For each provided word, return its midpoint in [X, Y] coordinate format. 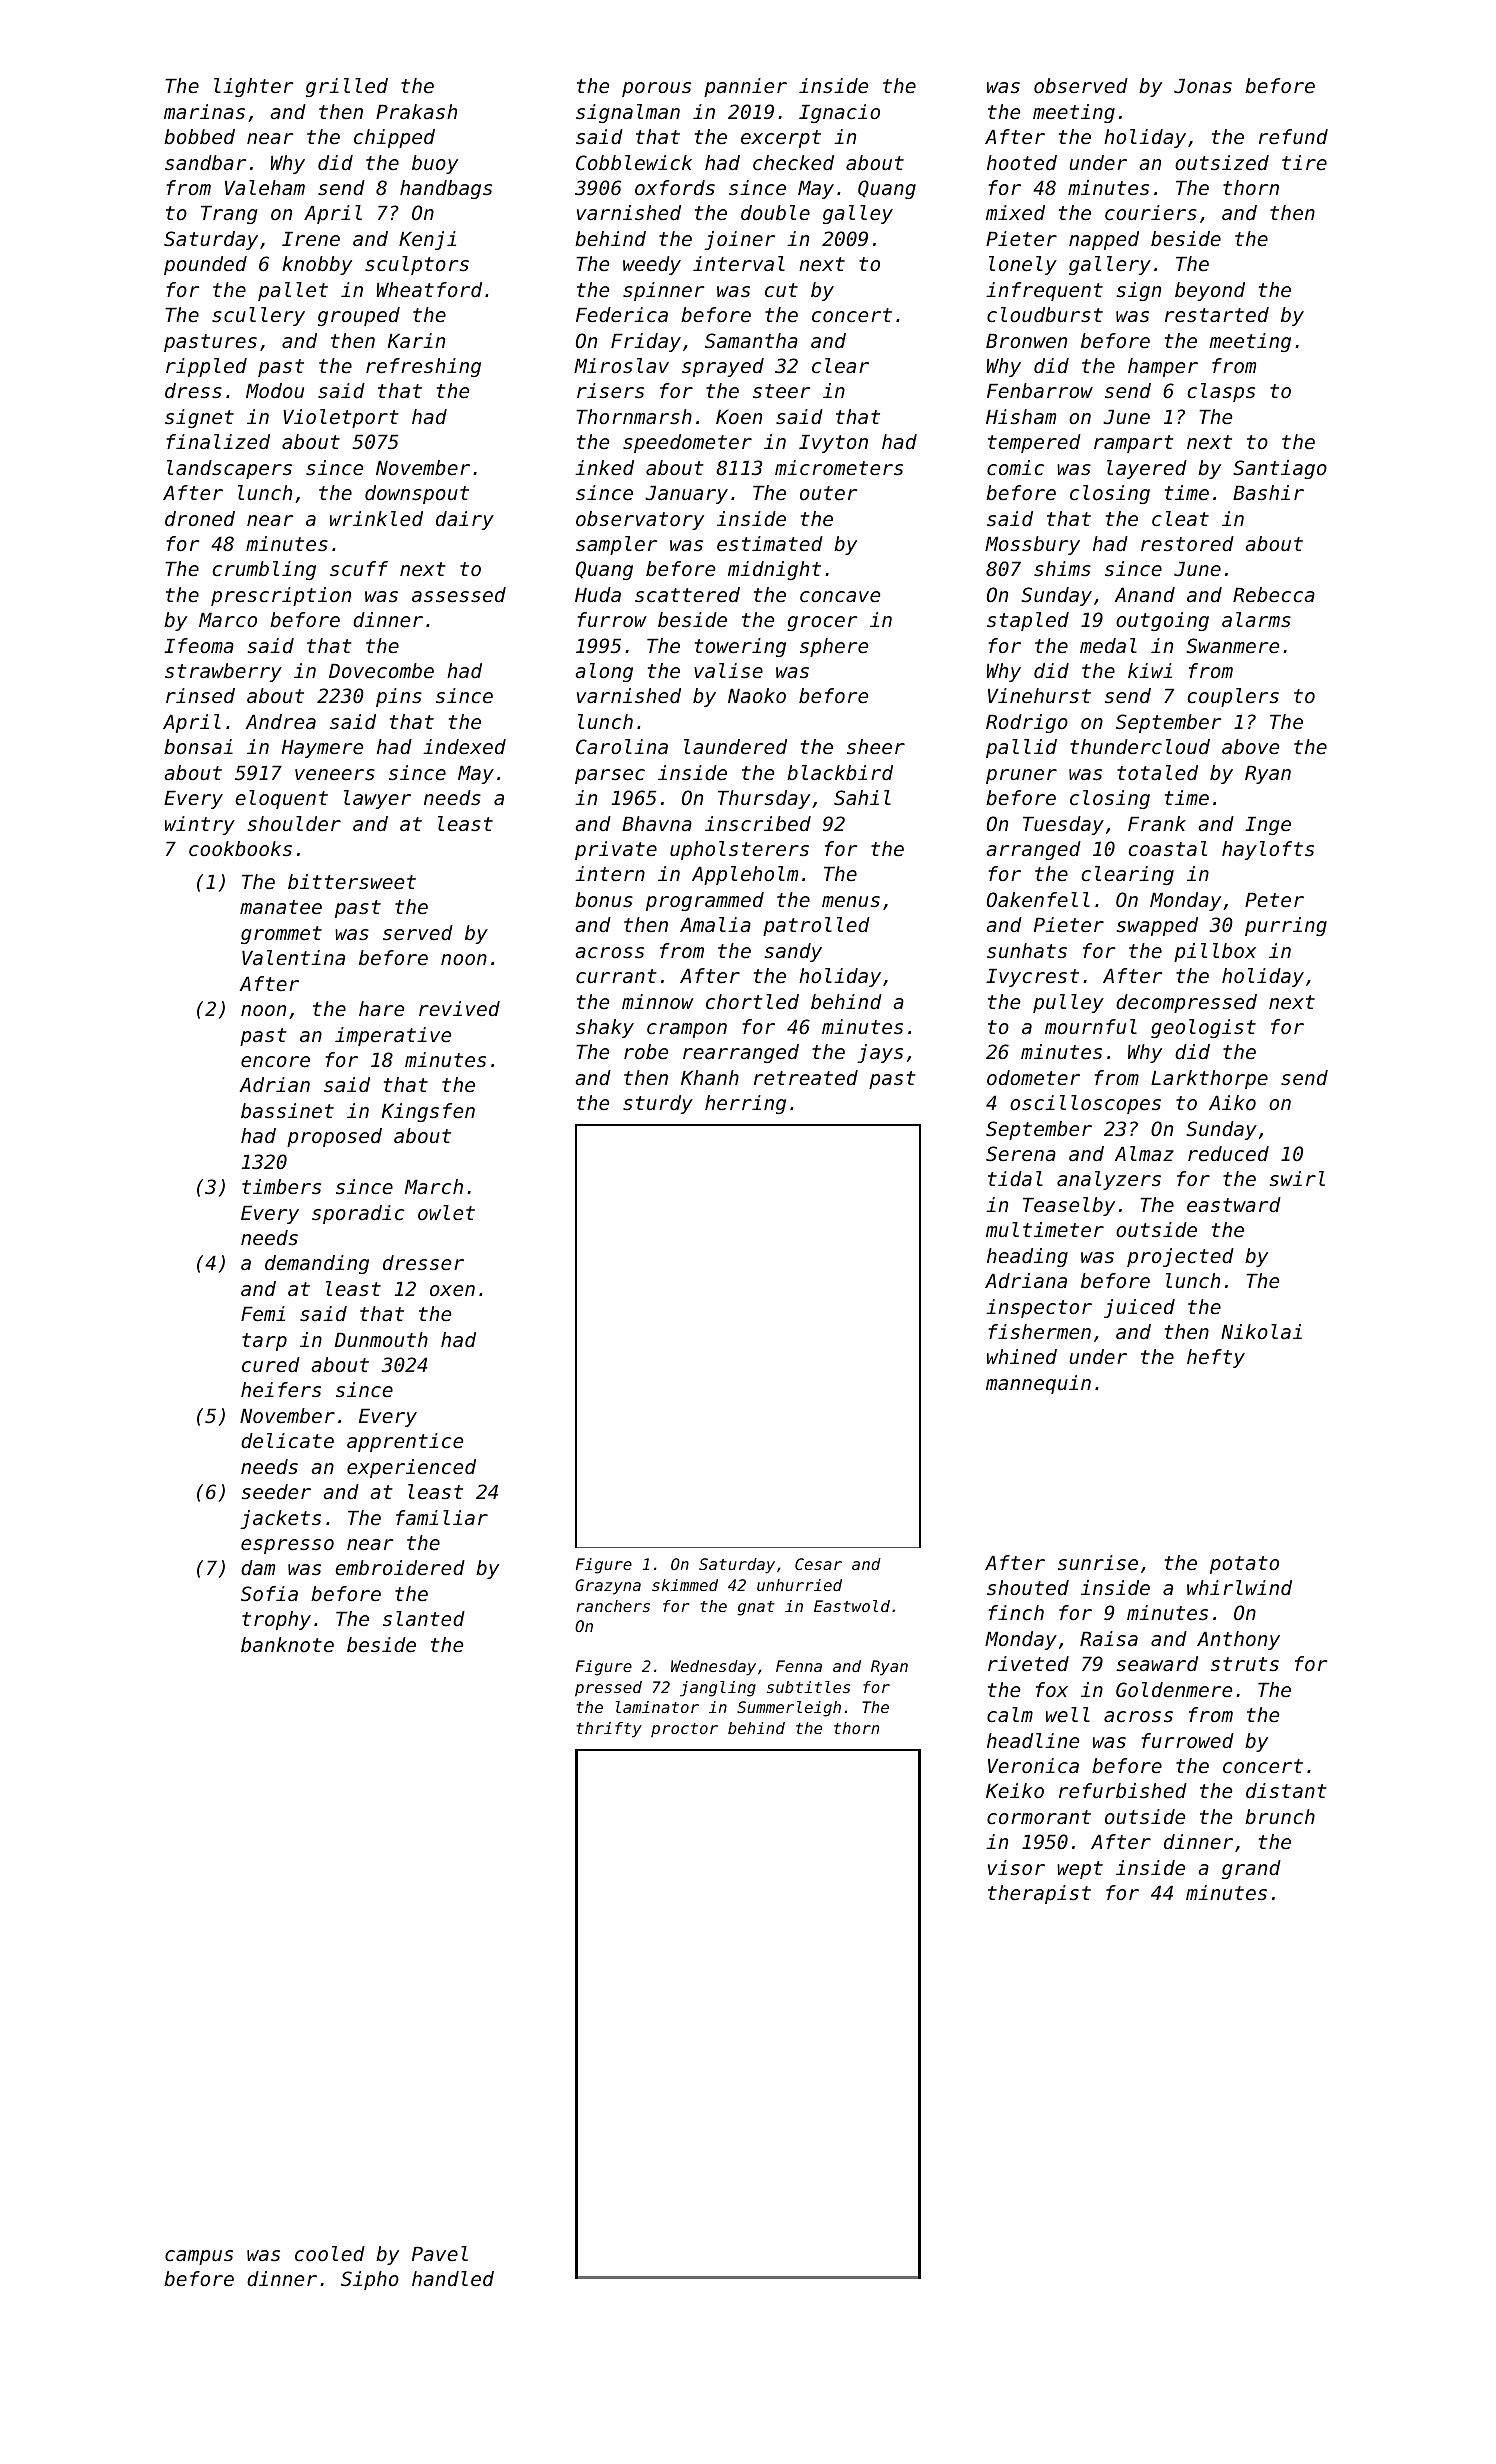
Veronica [1033, 1766]
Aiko [1232, 1103]
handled [453, 2279]
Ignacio [839, 113]
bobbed [199, 137]
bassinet [287, 1111]
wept [1080, 1870]
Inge [1268, 825]
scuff [359, 569]
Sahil [862, 798]
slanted [424, 1619]
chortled [752, 1002]
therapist [1039, 1894]
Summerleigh [789, 1709]
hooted [1022, 163]
